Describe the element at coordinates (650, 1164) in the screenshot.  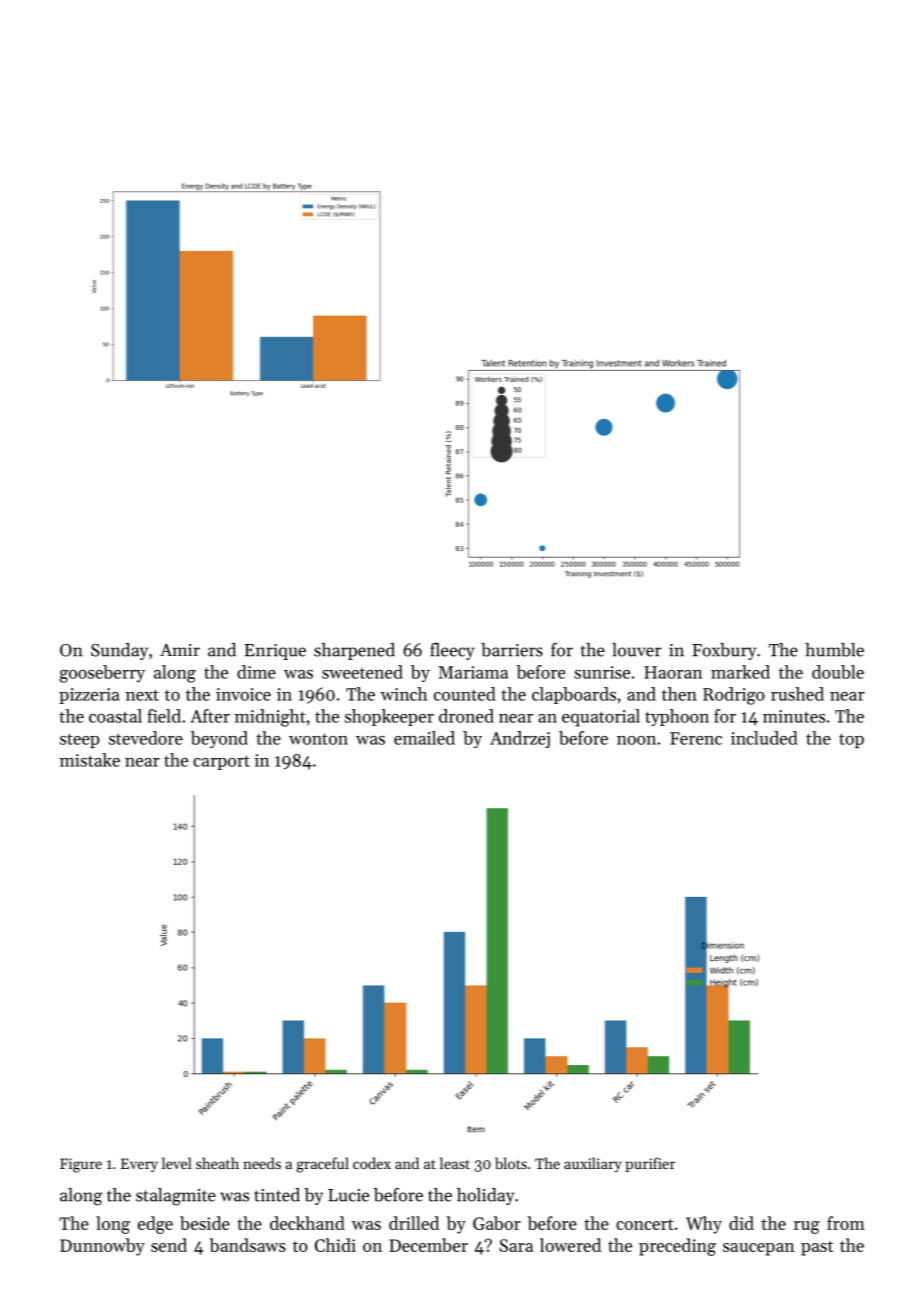
I see `purifier` at that location.
